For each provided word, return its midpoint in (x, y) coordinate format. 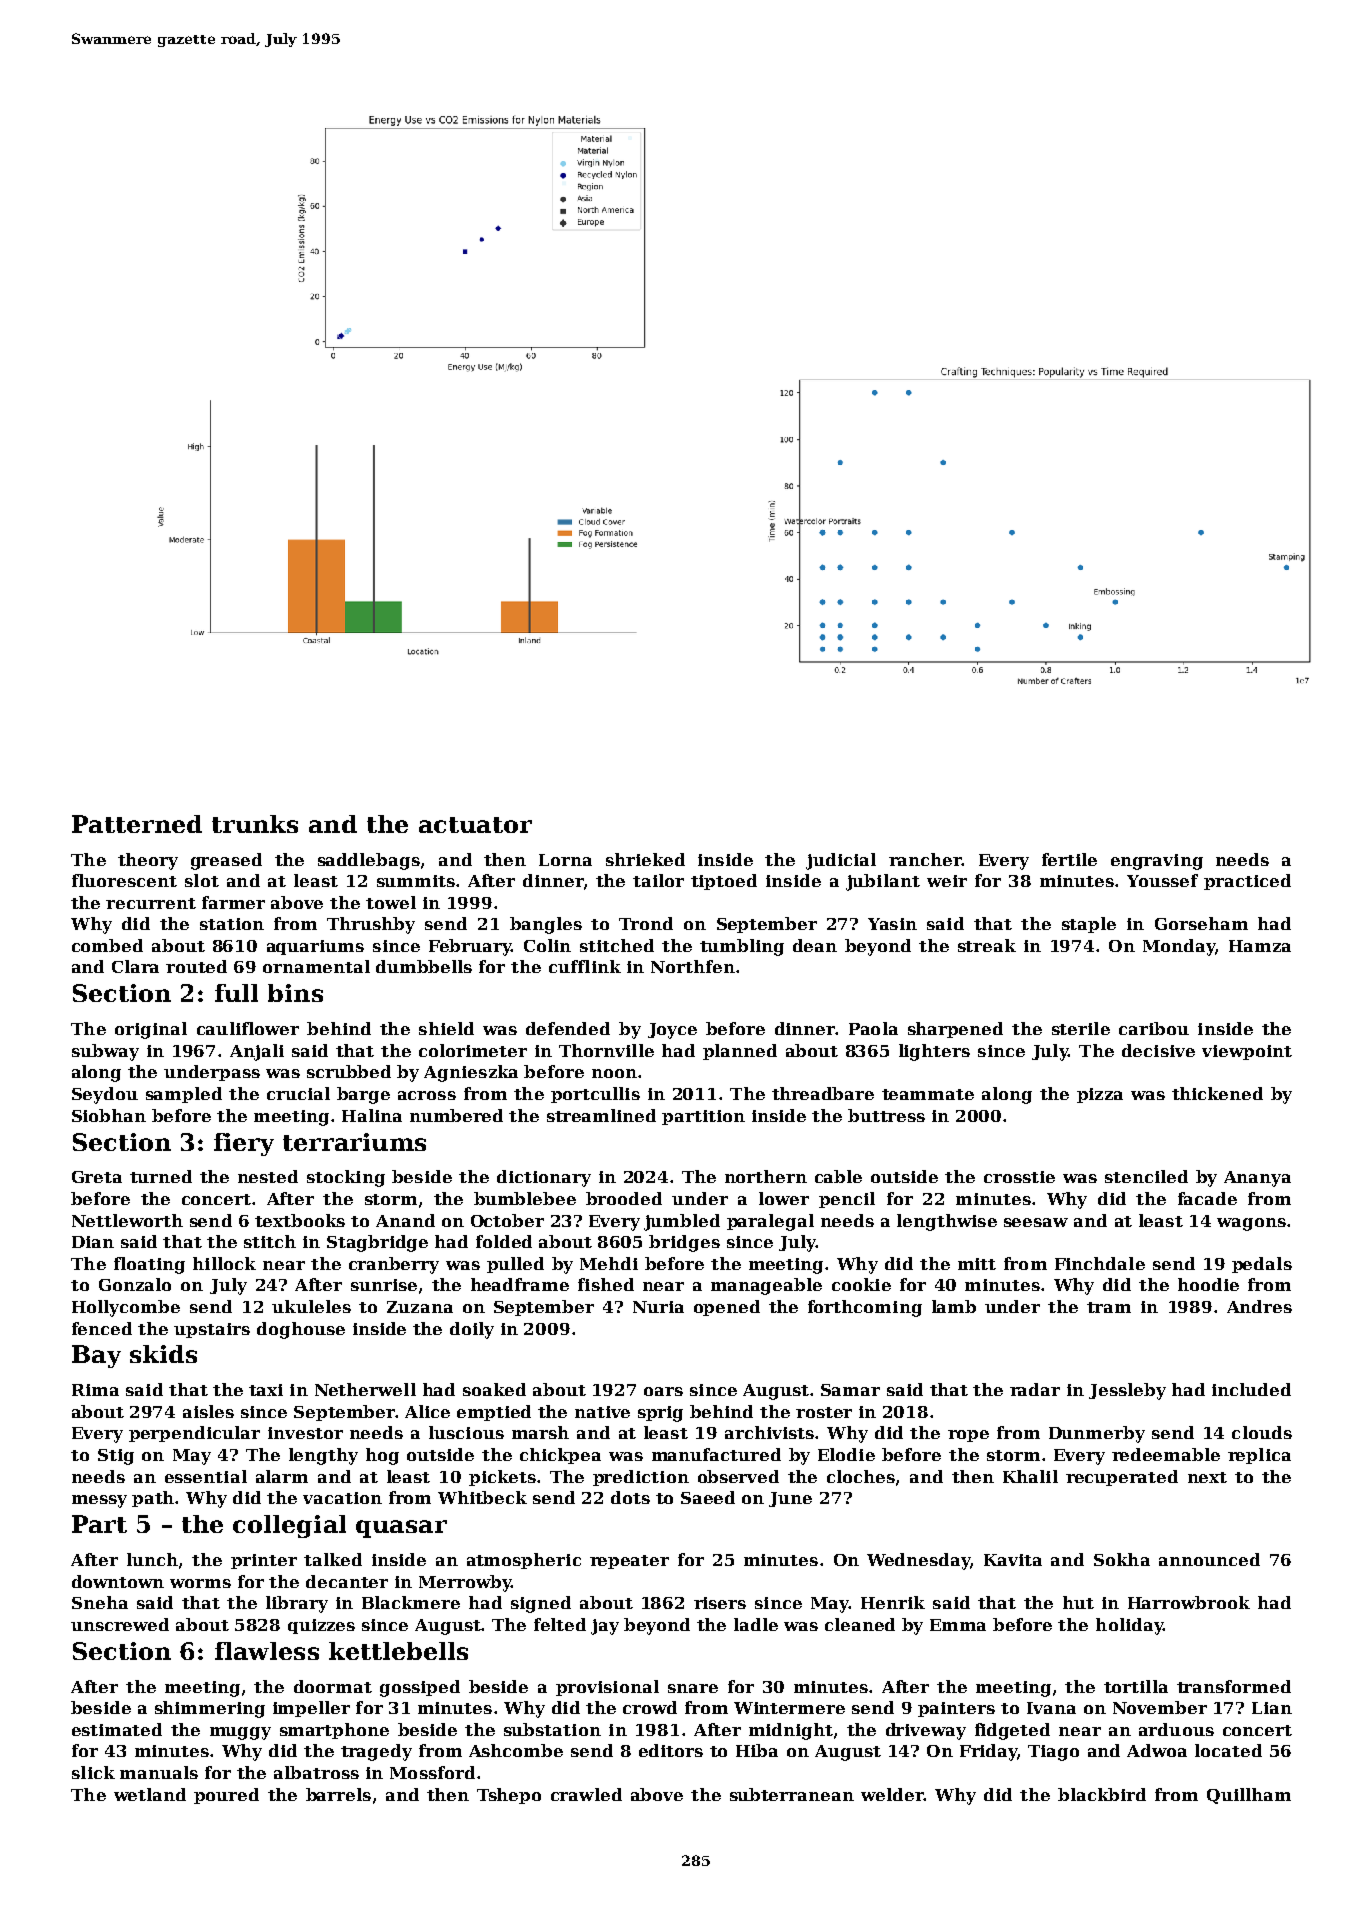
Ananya (1257, 1179)
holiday (1129, 1626)
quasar (401, 1529)
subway (105, 1052)
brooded (624, 1198)
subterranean (792, 1794)
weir (947, 881)
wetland (150, 1794)
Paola (873, 1028)
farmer (233, 902)
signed (541, 1604)
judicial (841, 861)
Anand (405, 1220)
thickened (1217, 1093)
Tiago (1053, 1753)
